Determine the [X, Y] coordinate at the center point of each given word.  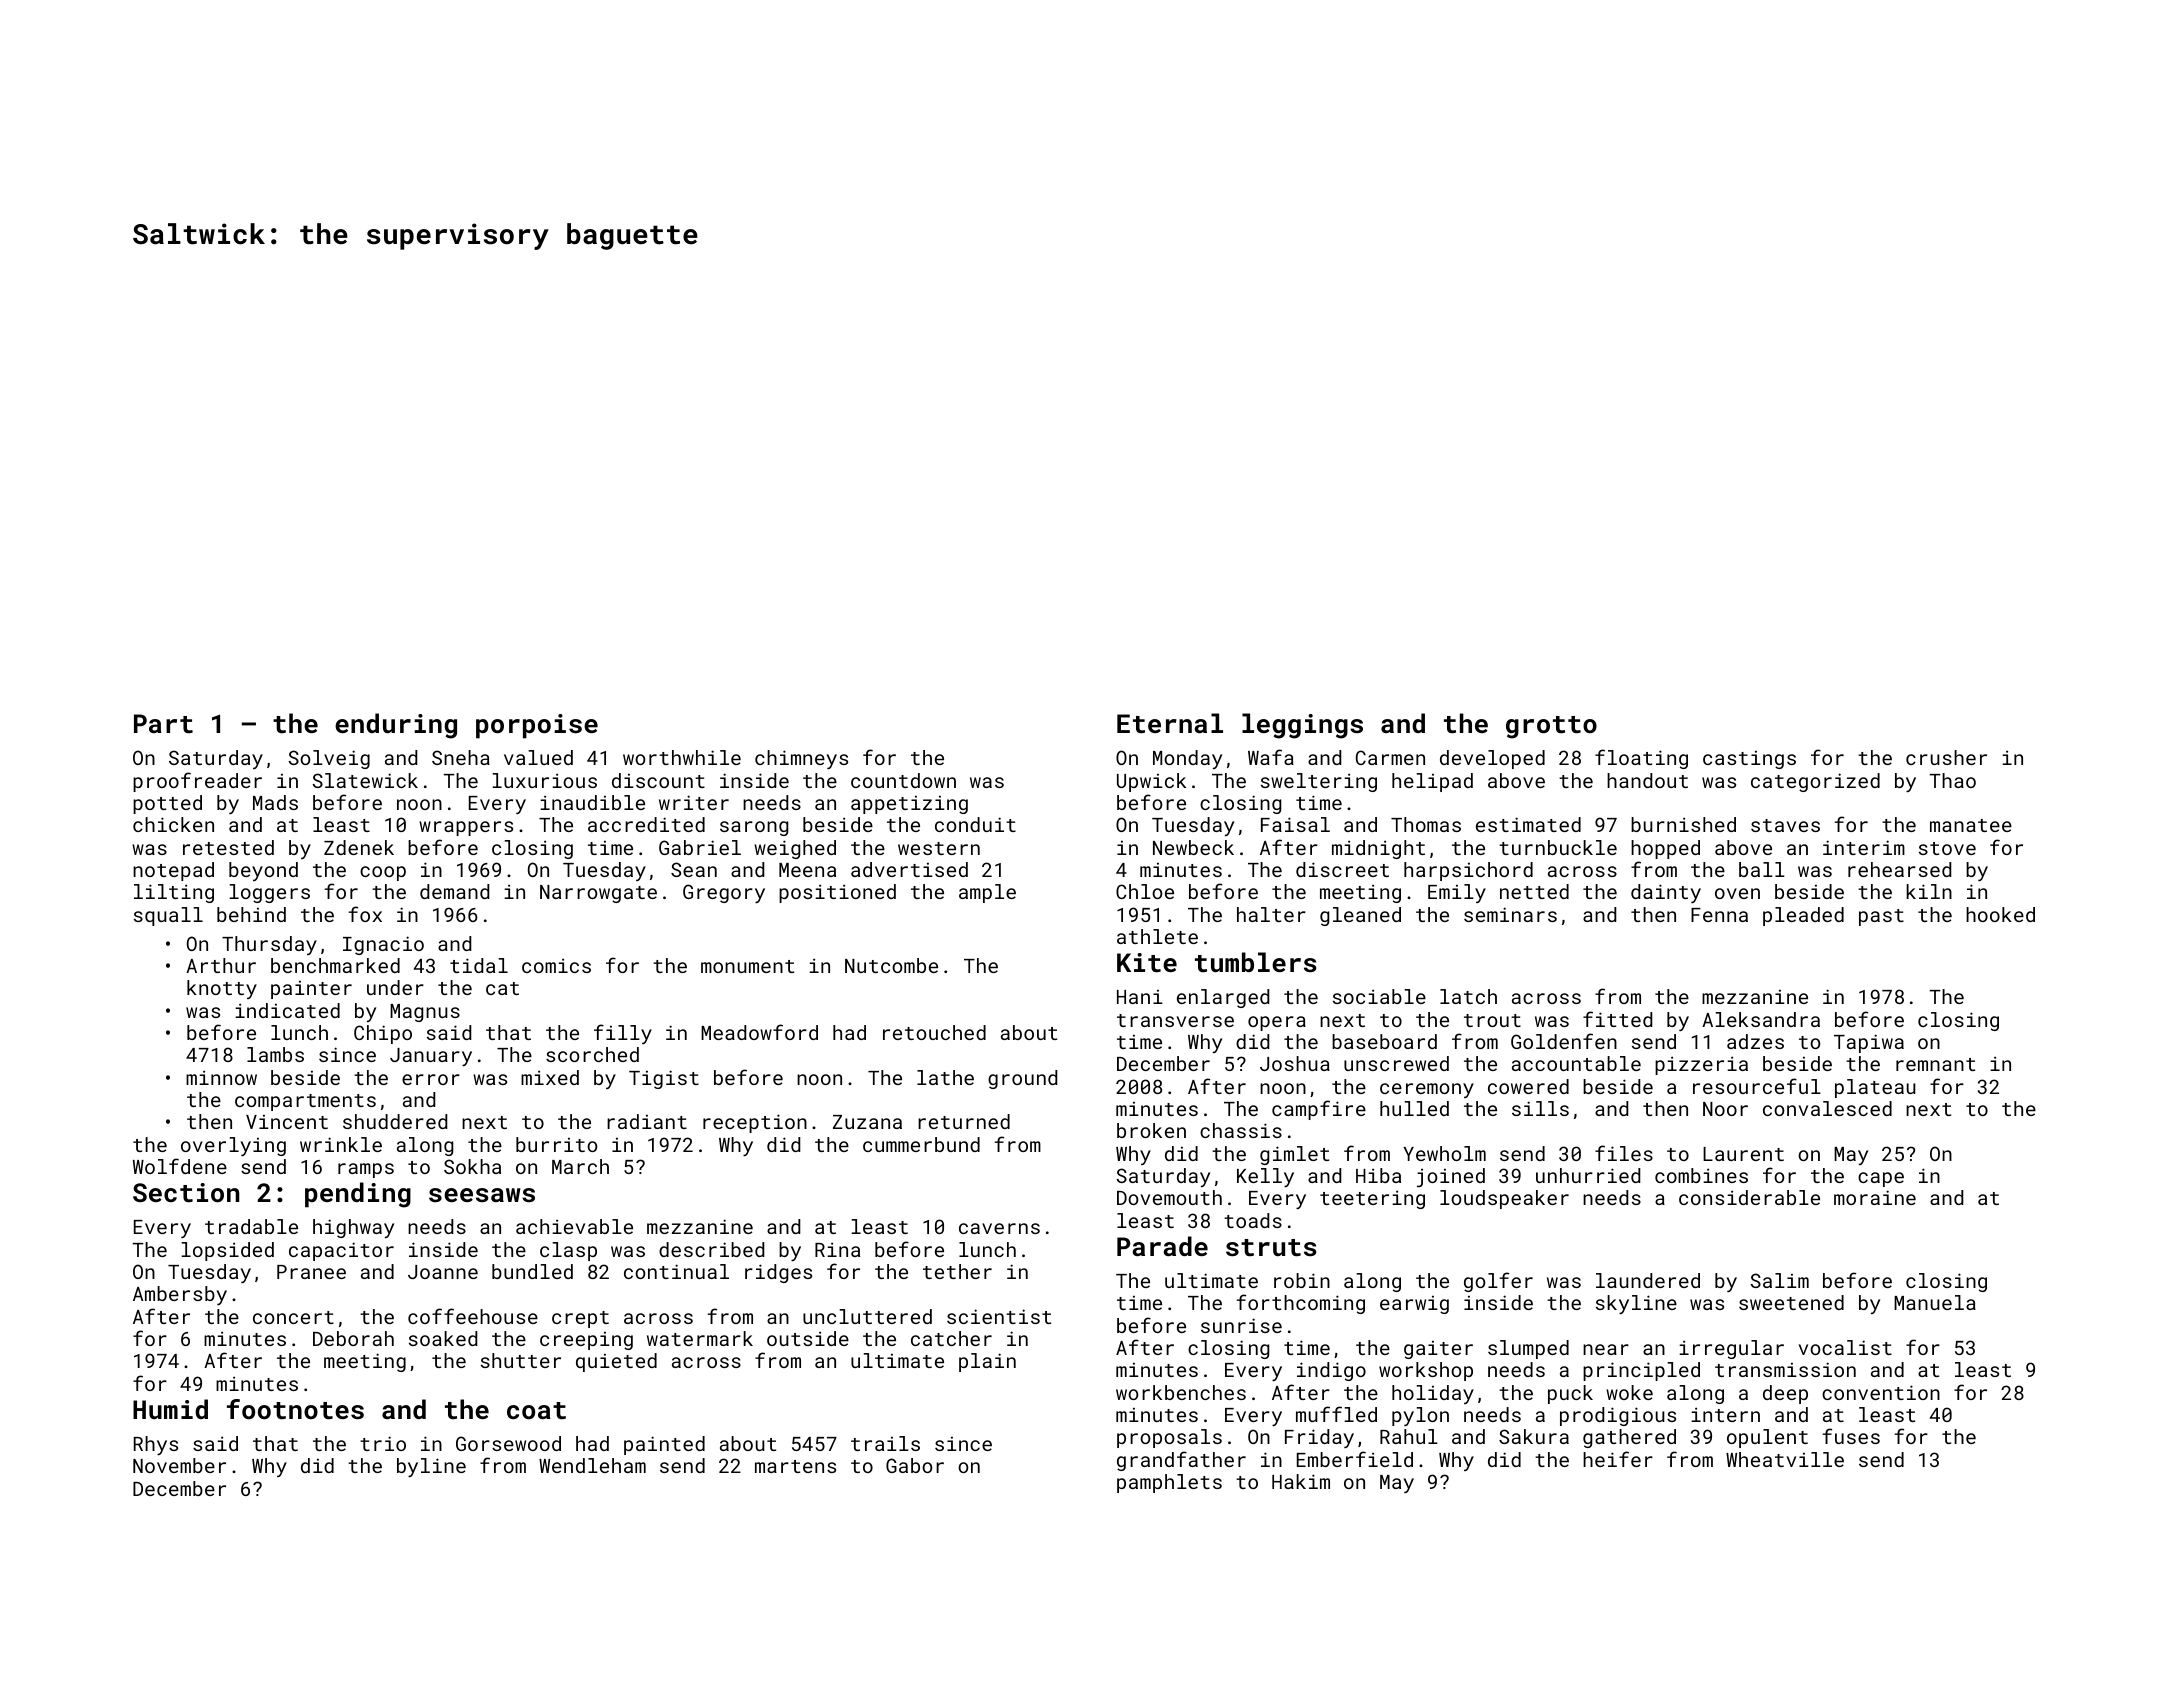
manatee [1971, 825]
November [179, 1465]
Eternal [1170, 723]
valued [538, 757]
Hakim [1301, 1481]
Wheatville [1785, 1459]
